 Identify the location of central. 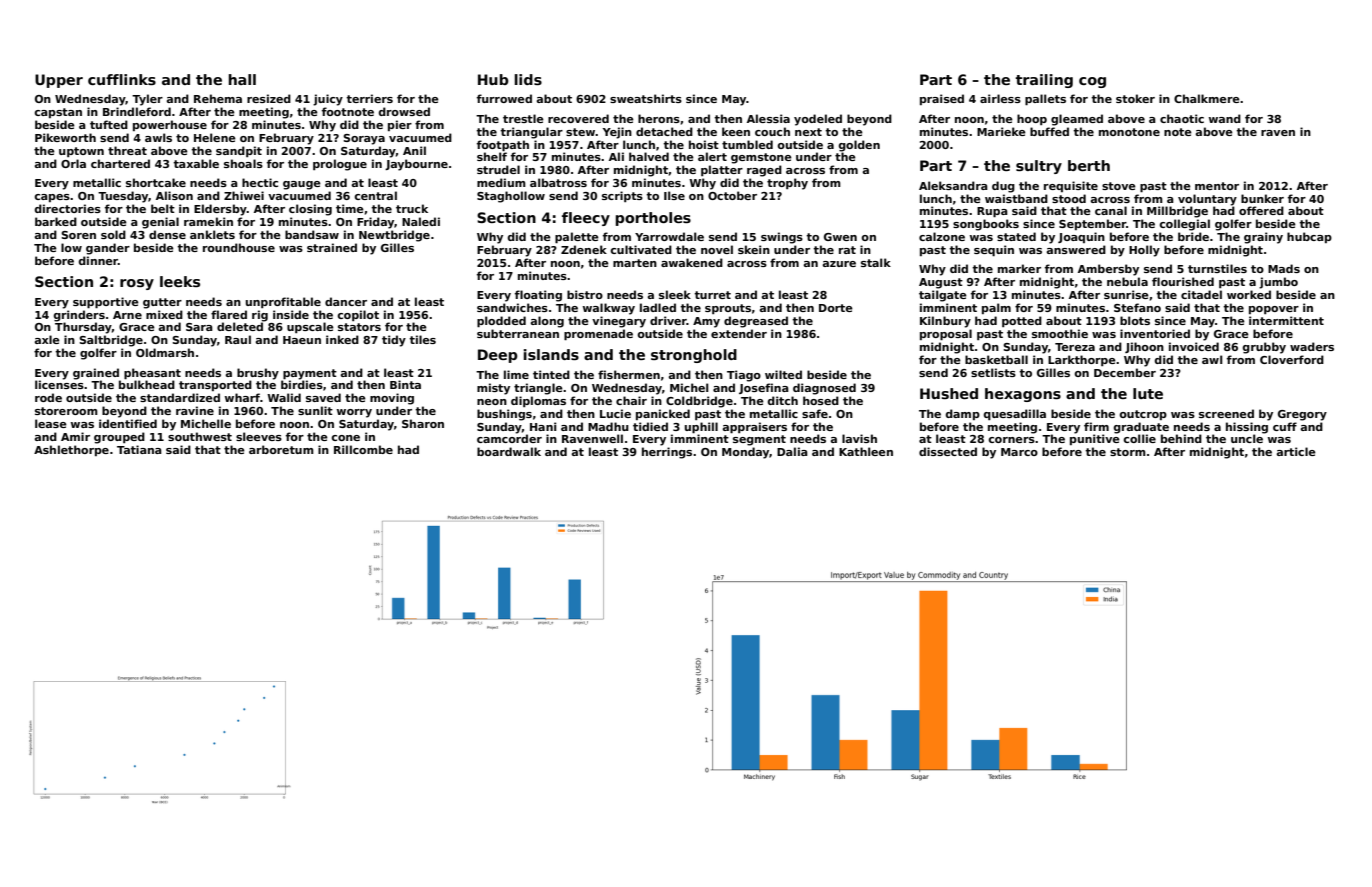
(375, 195).
